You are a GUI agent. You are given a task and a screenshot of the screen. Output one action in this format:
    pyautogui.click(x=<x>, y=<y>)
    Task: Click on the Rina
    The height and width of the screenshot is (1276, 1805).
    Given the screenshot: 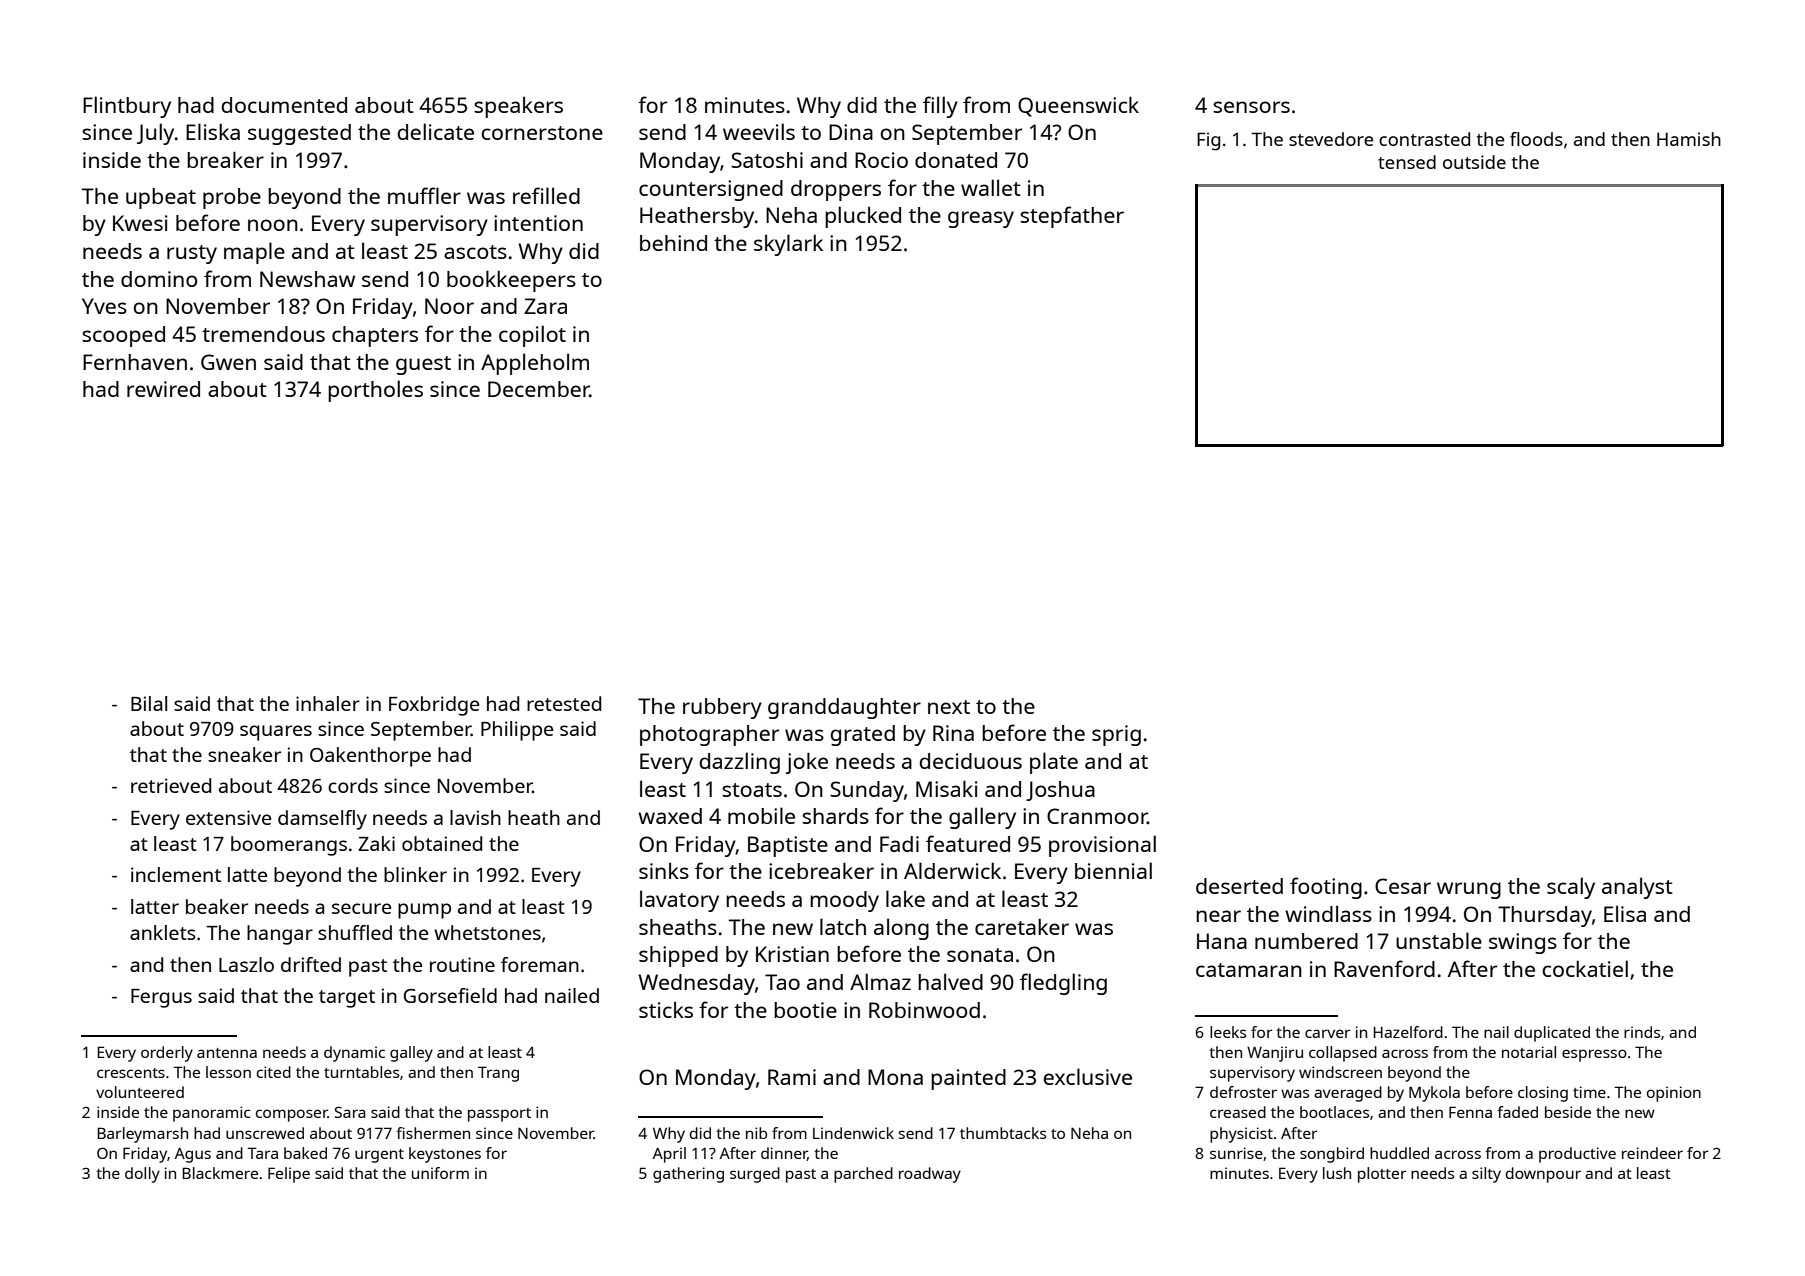 What is the action you would take?
    pyautogui.click(x=953, y=733)
